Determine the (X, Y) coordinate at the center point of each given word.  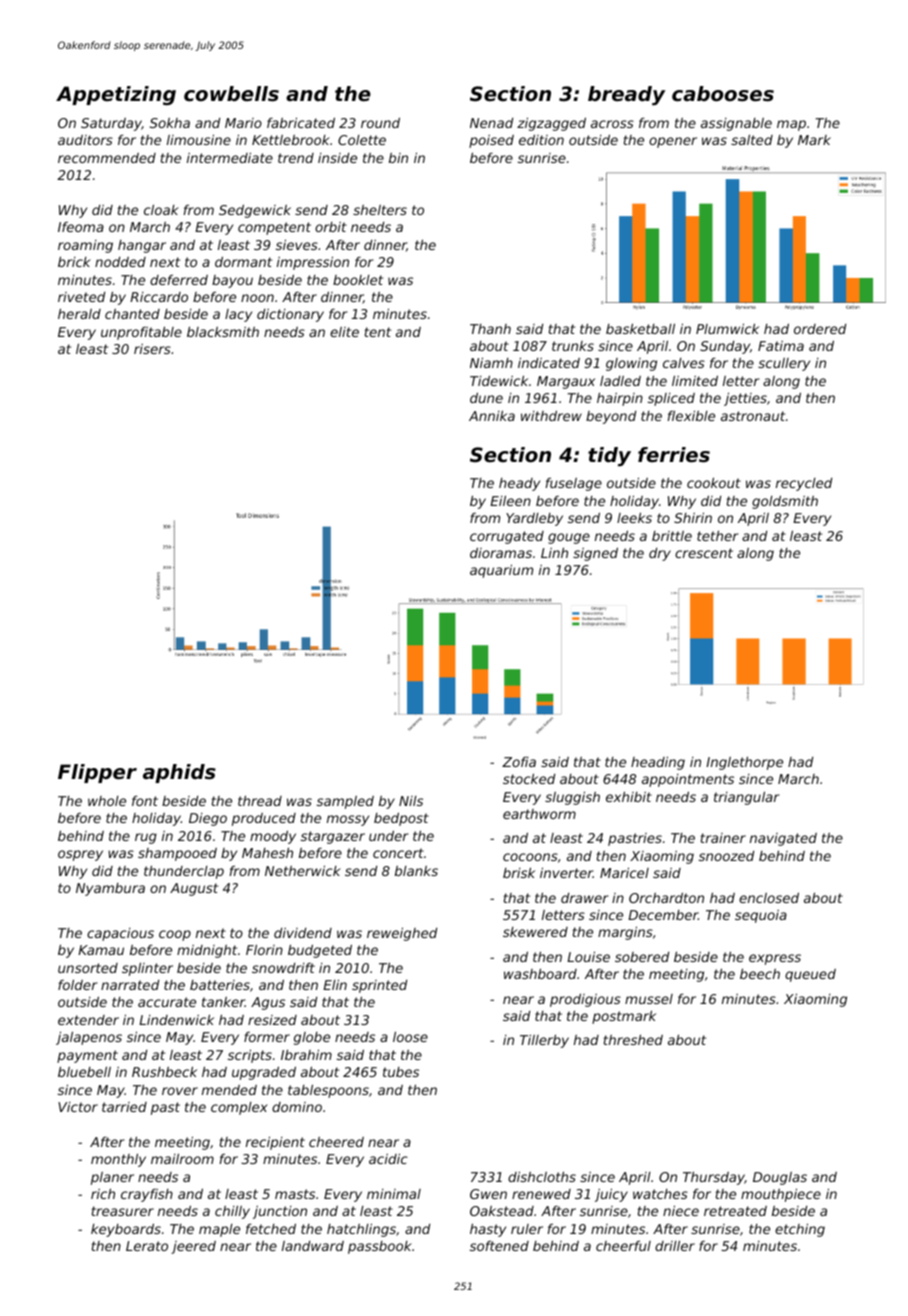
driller (675, 1245)
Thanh (490, 329)
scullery (784, 364)
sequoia (761, 916)
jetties (745, 399)
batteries (220, 985)
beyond (611, 417)
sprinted (379, 986)
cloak (161, 209)
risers (152, 349)
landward (313, 1246)
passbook (380, 1247)
